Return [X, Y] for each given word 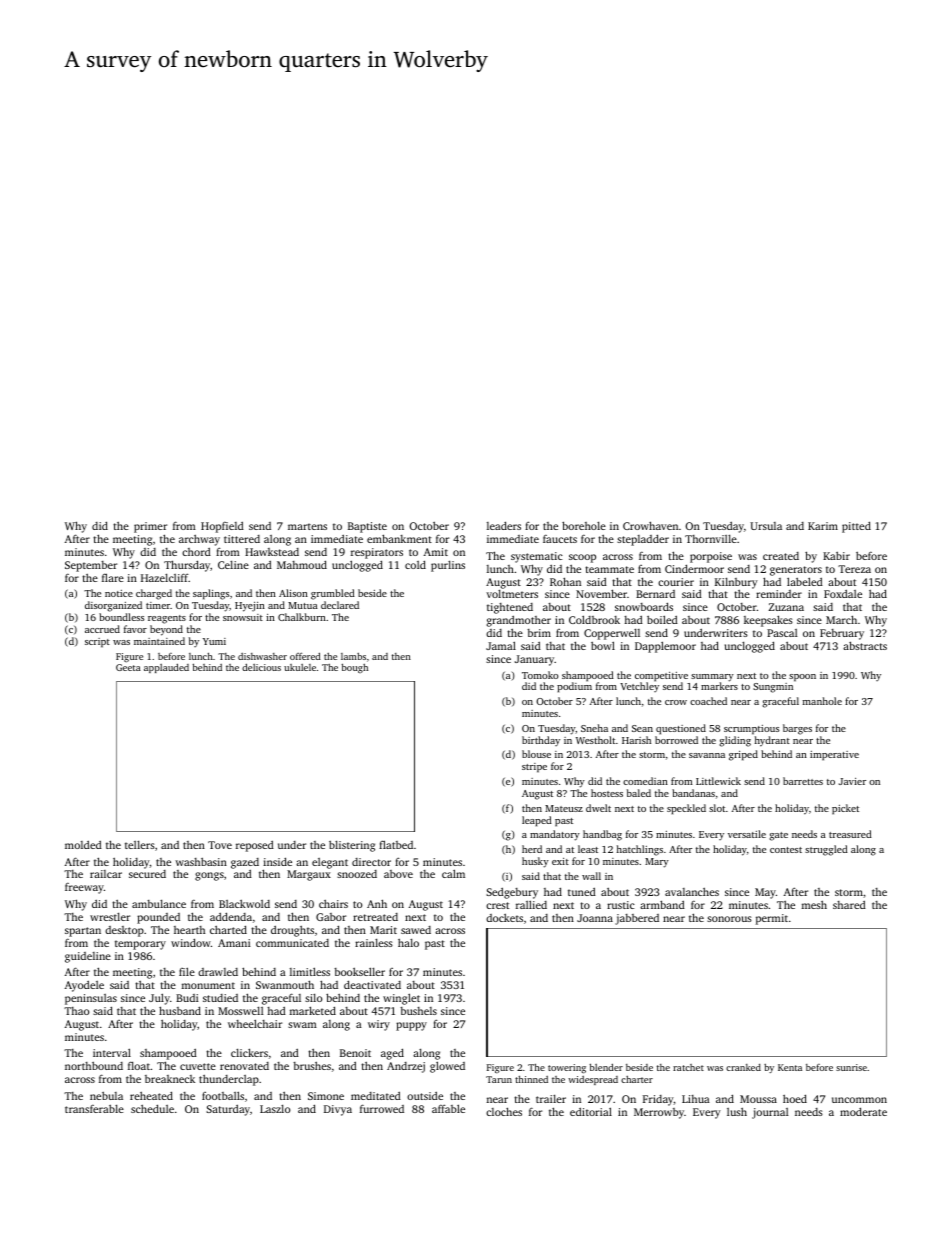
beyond [166, 630]
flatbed [396, 844]
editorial [591, 1111]
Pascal [782, 633]
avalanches [692, 892]
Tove [220, 845]
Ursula [766, 526]
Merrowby [659, 1113]
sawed [416, 930]
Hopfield [222, 527]
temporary [140, 945]
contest [786, 850]
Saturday [228, 1110]
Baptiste [367, 527]
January [535, 660]
